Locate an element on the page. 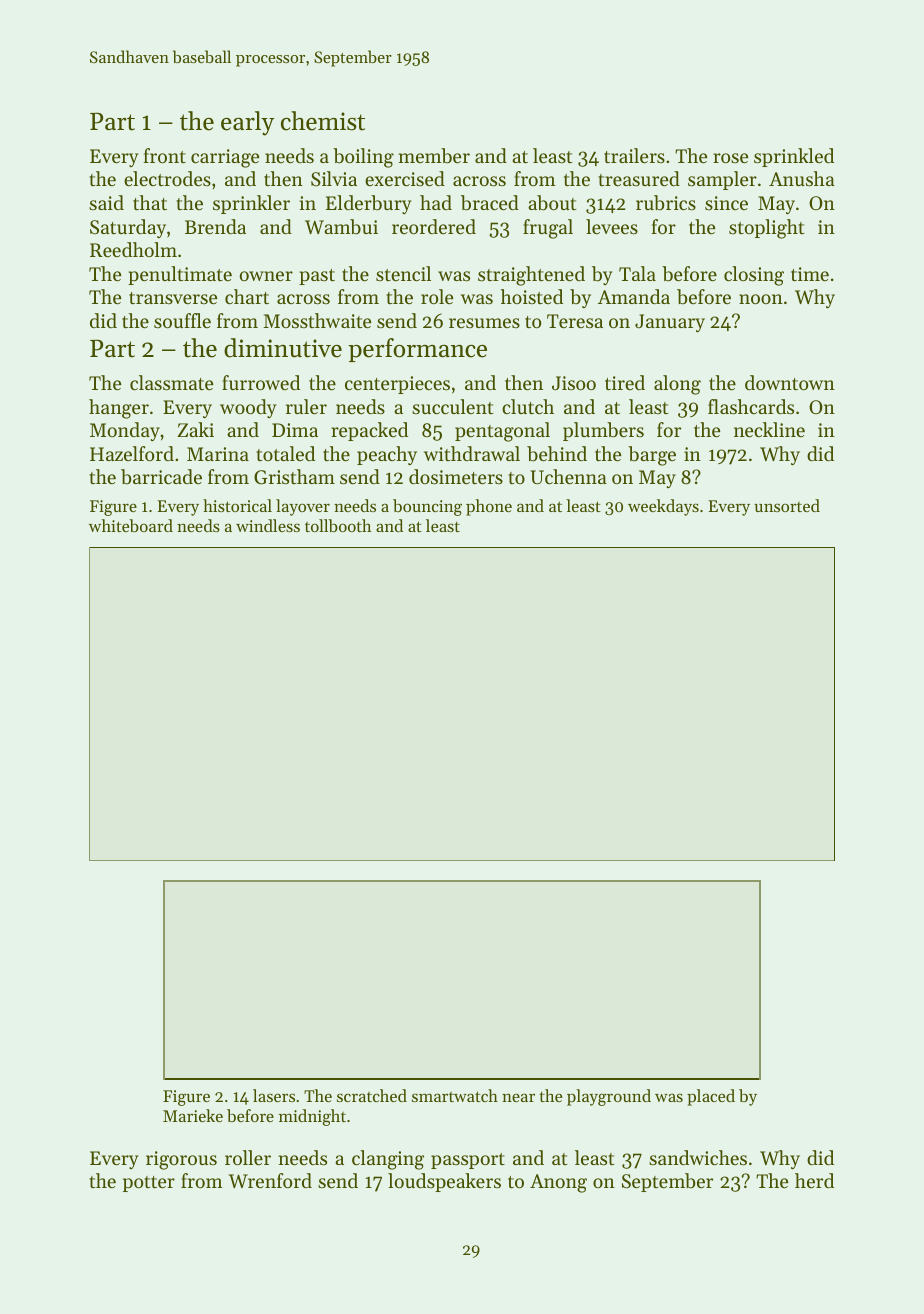 The image size is (924, 1314). trailers is located at coordinates (634, 155).
